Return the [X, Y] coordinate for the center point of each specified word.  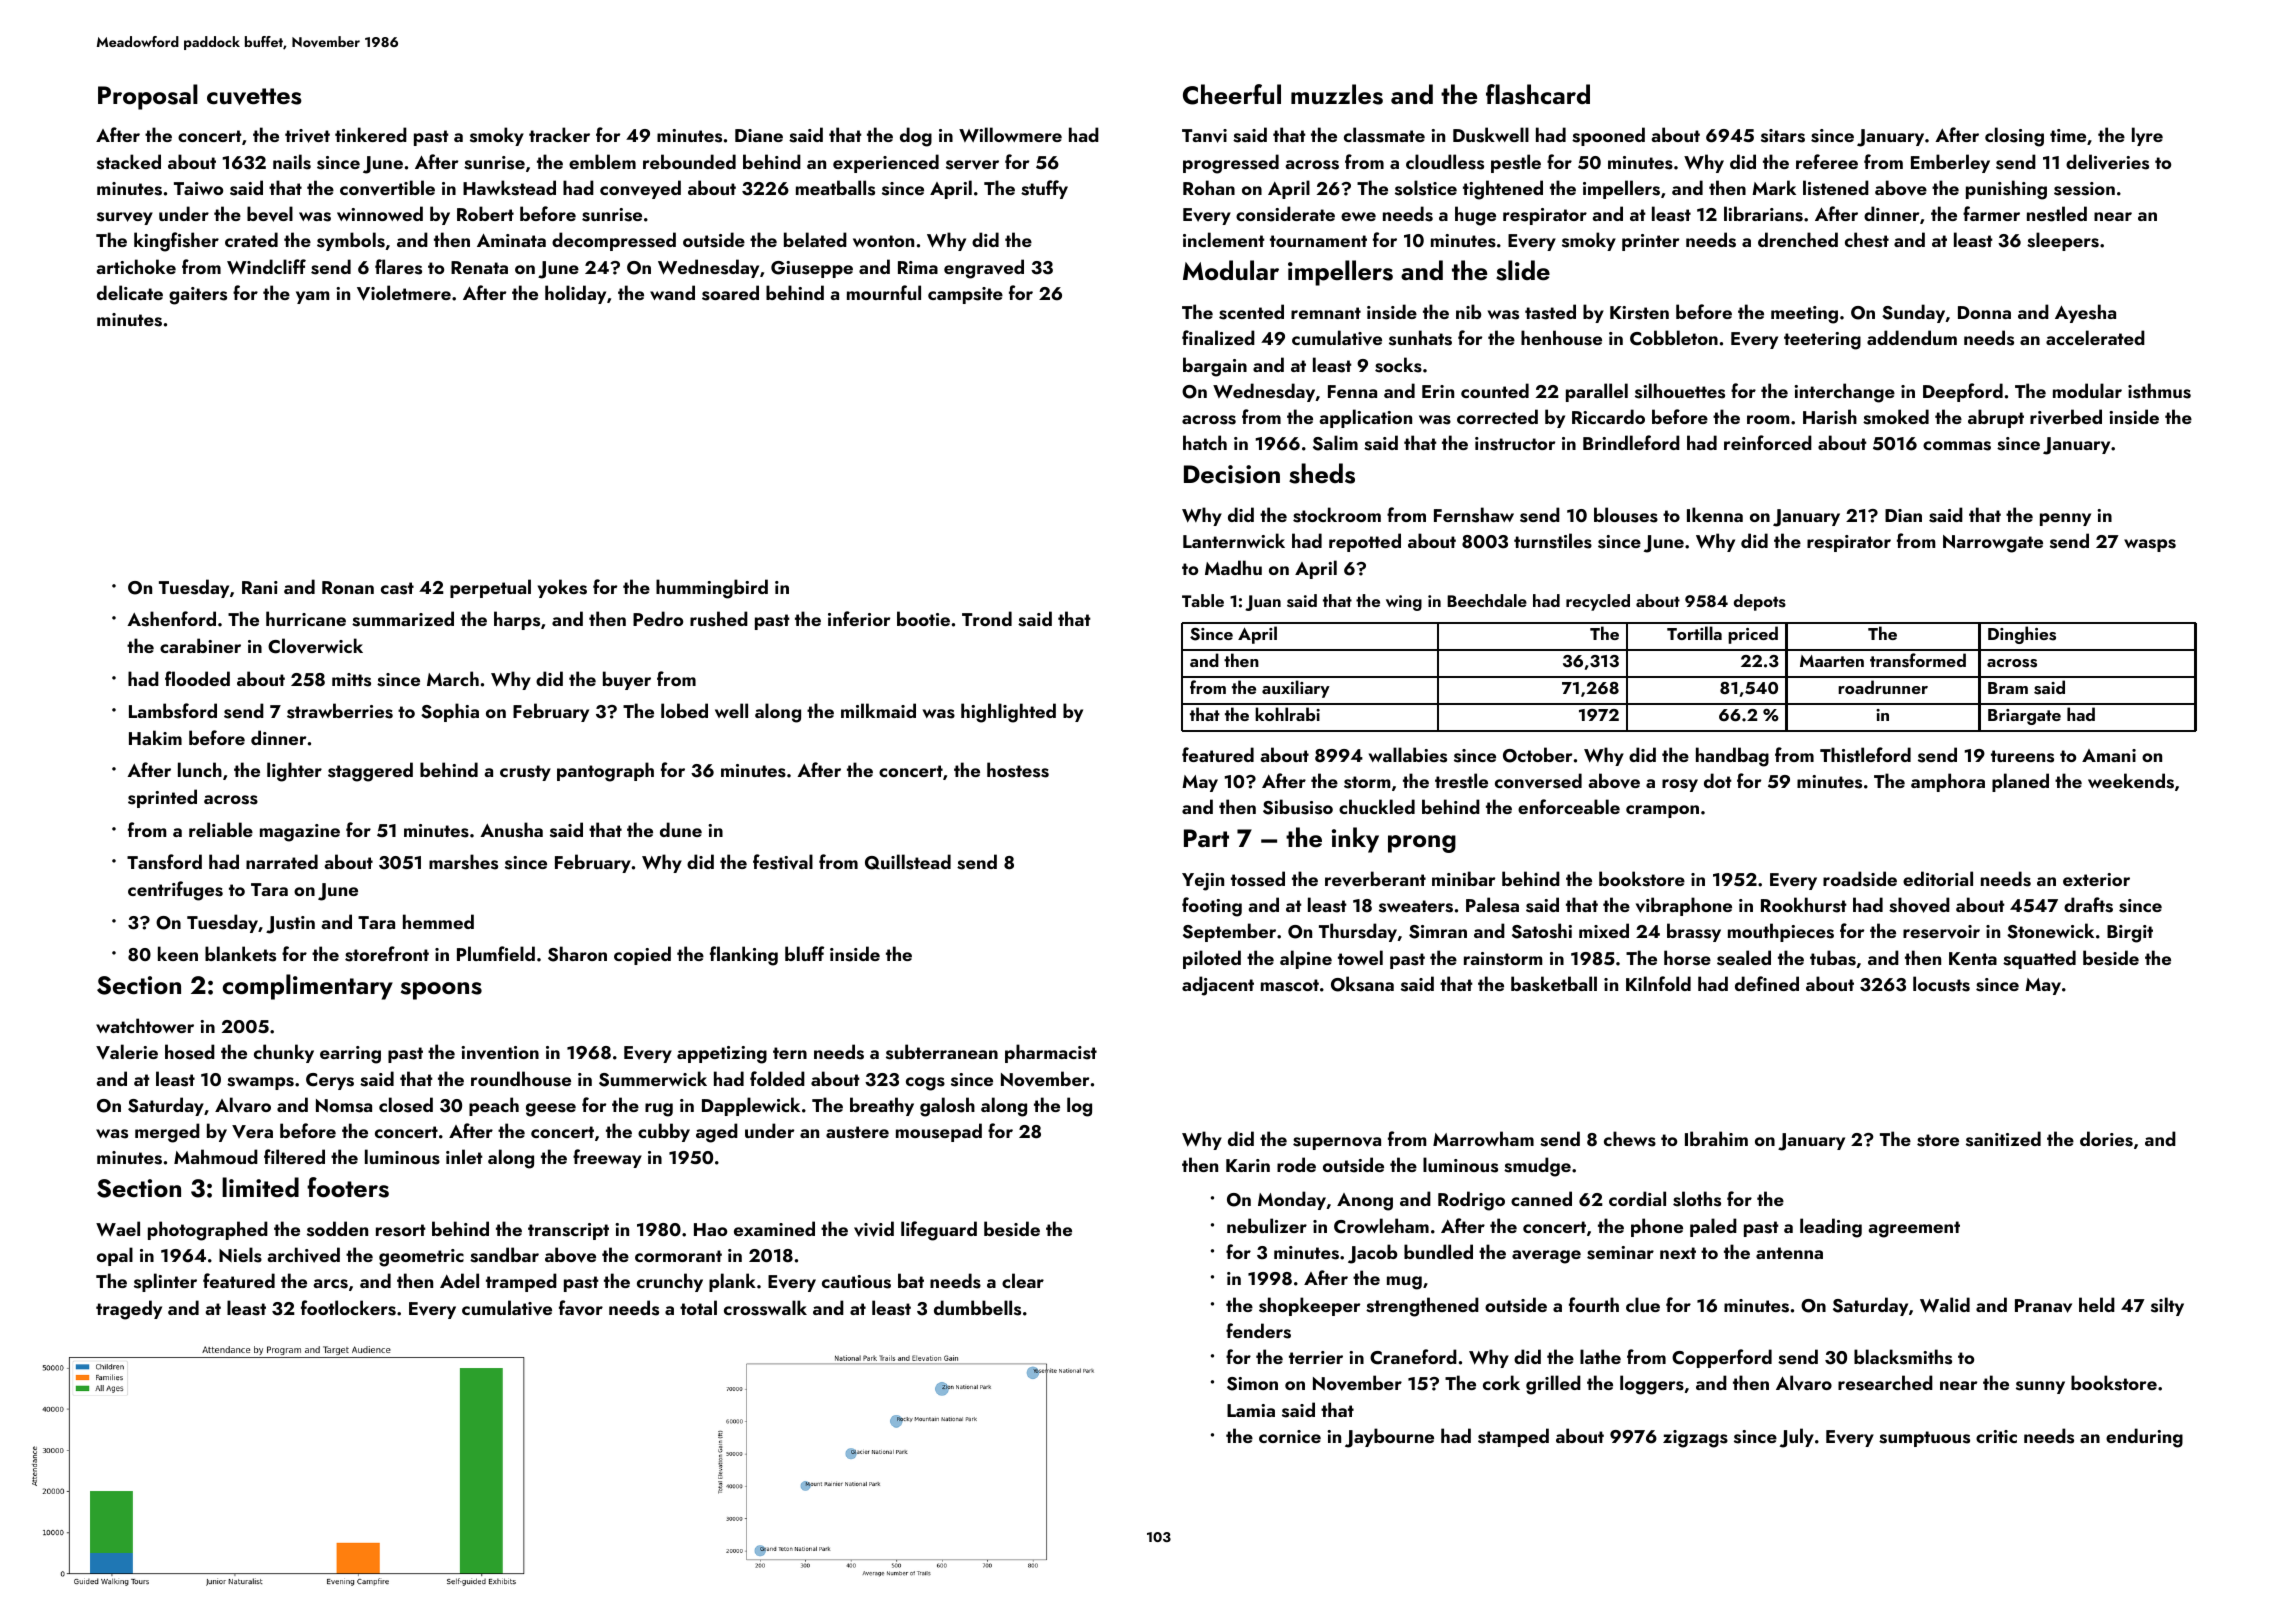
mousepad [939, 1132]
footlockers [348, 1308]
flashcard [1538, 94]
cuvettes [254, 96]
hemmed [438, 921]
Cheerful [1232, 94]
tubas [1833, 958]
